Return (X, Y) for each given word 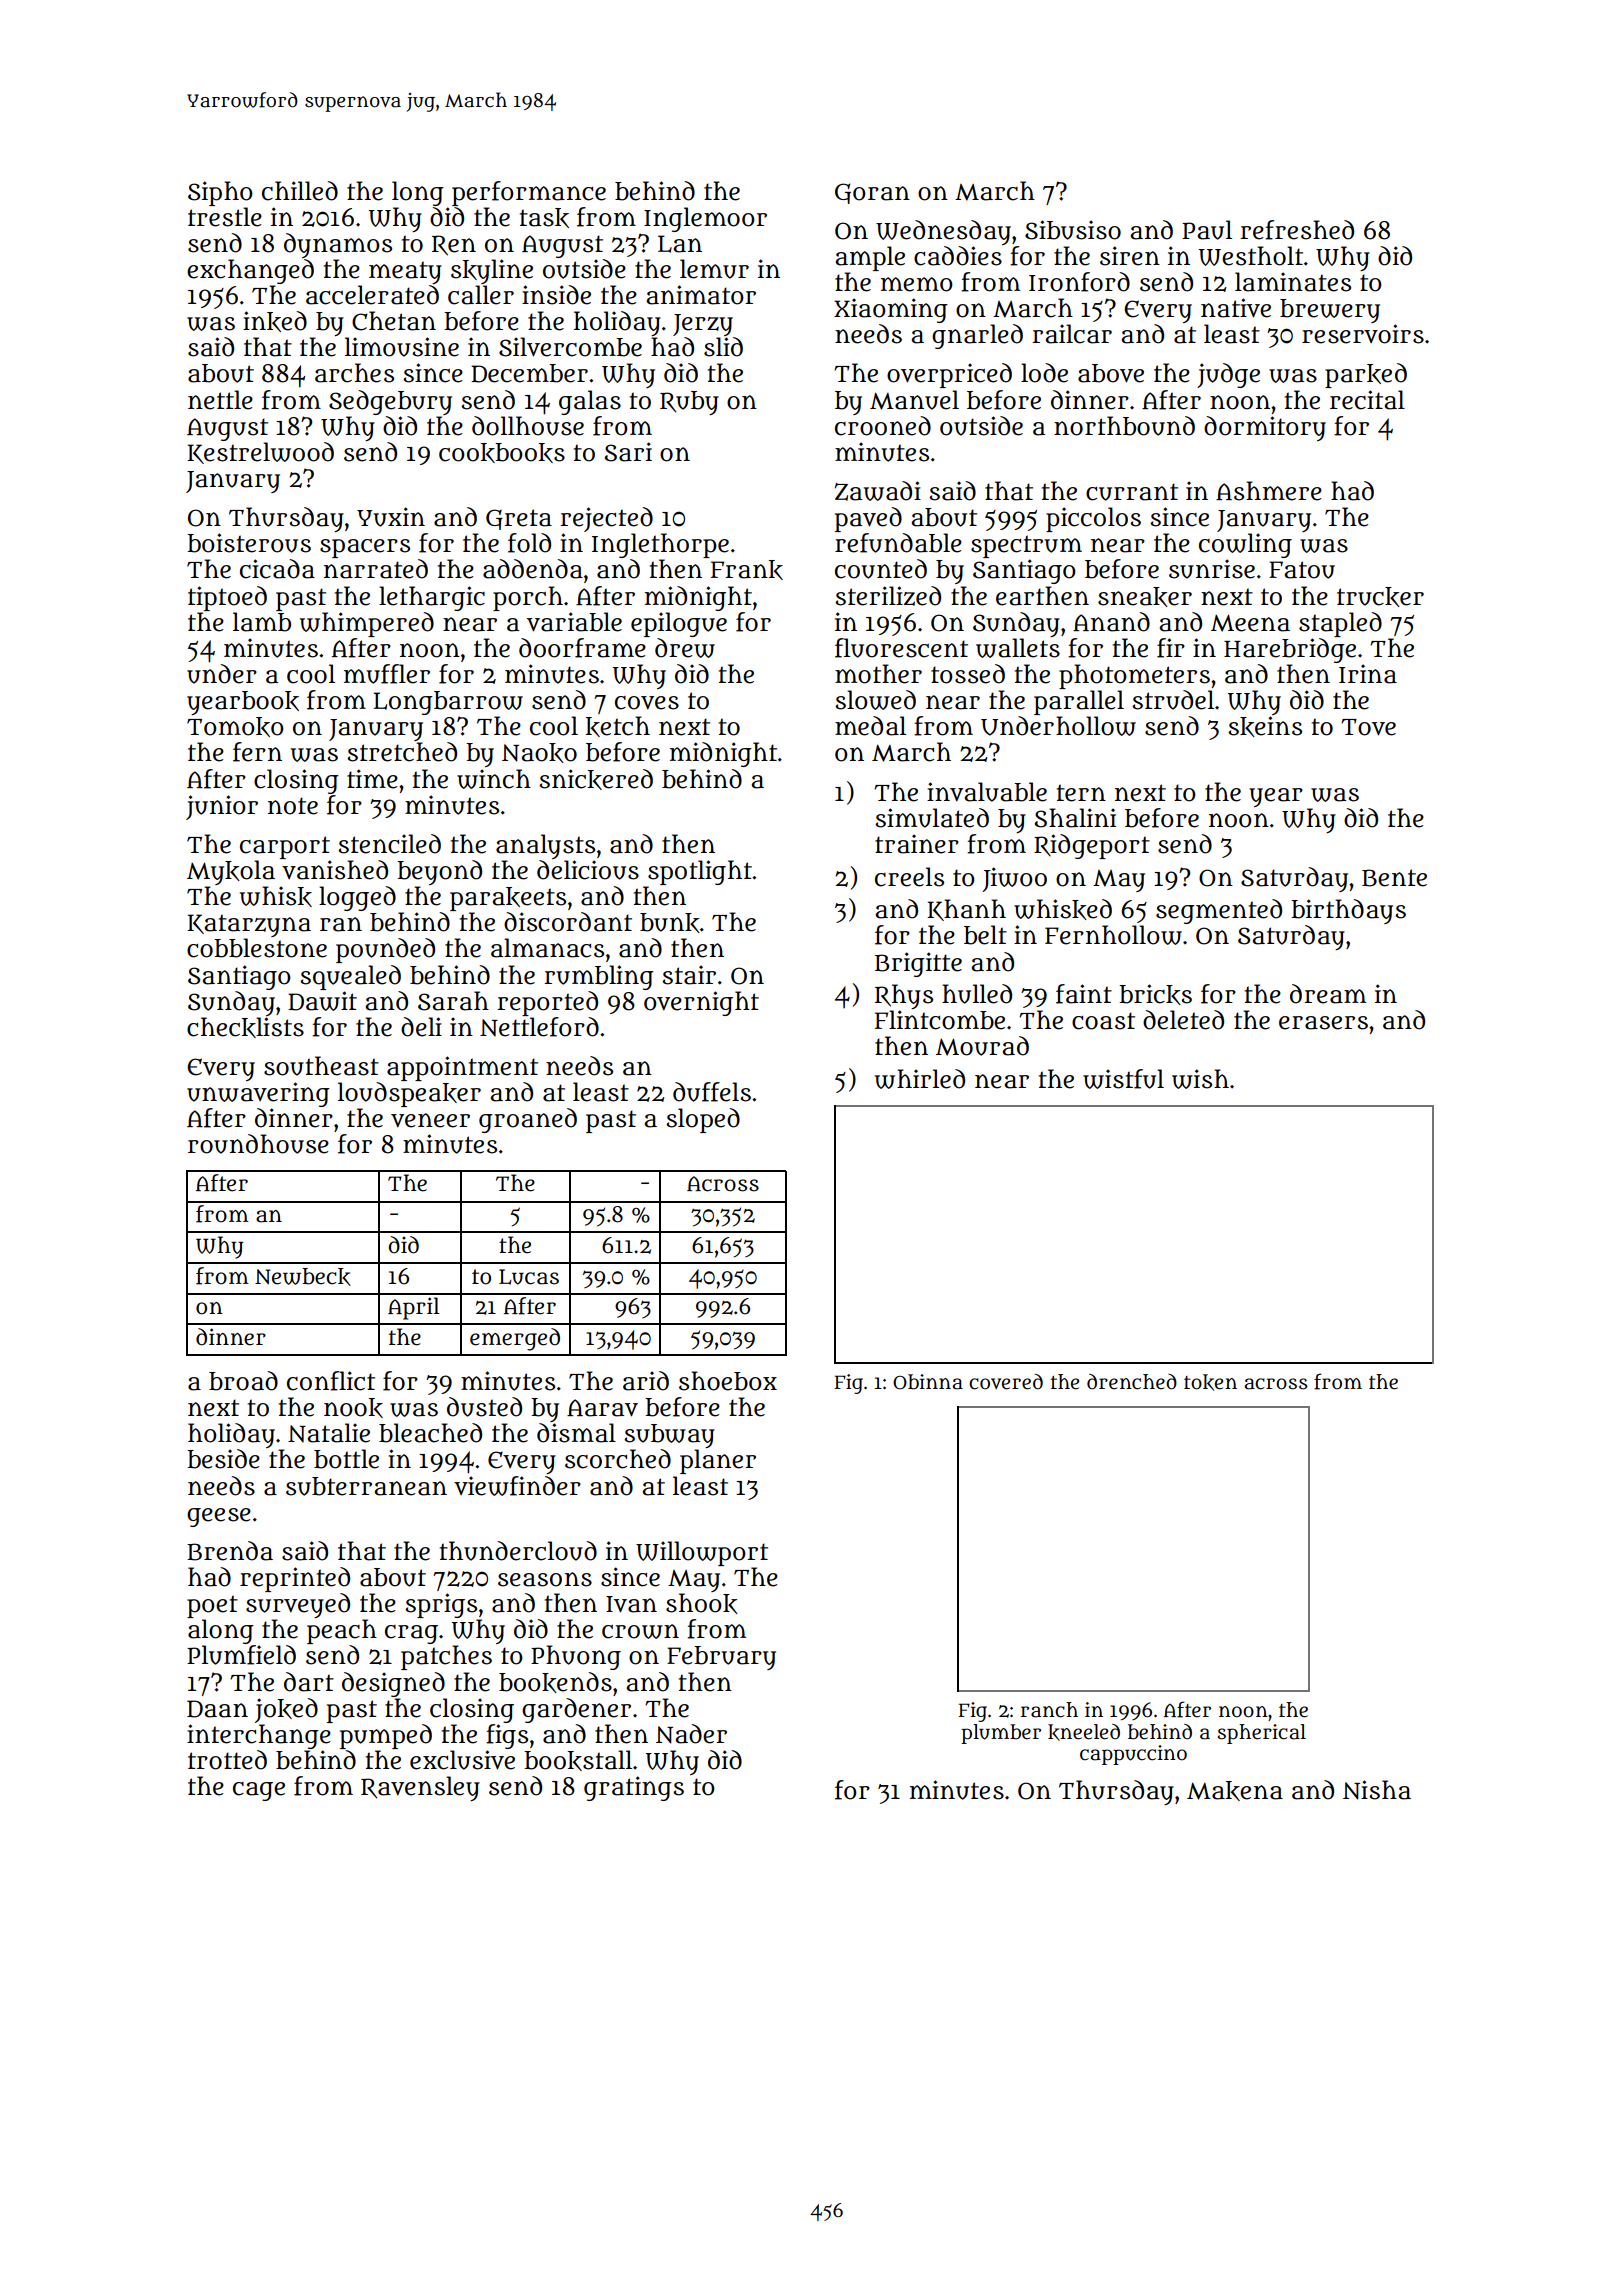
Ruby (689, 403)
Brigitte (918, 964)
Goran (872, 193)
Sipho (220, 193)
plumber (1001, 1734)
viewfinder (517, 1486)
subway (669, 1436)
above (1111, 373)
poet (212, 1606)
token (1210, 1382)
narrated (376, 569)
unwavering (258, 1094)
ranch (1049, 1710)
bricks (1155, 994)
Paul (1207, 230)
